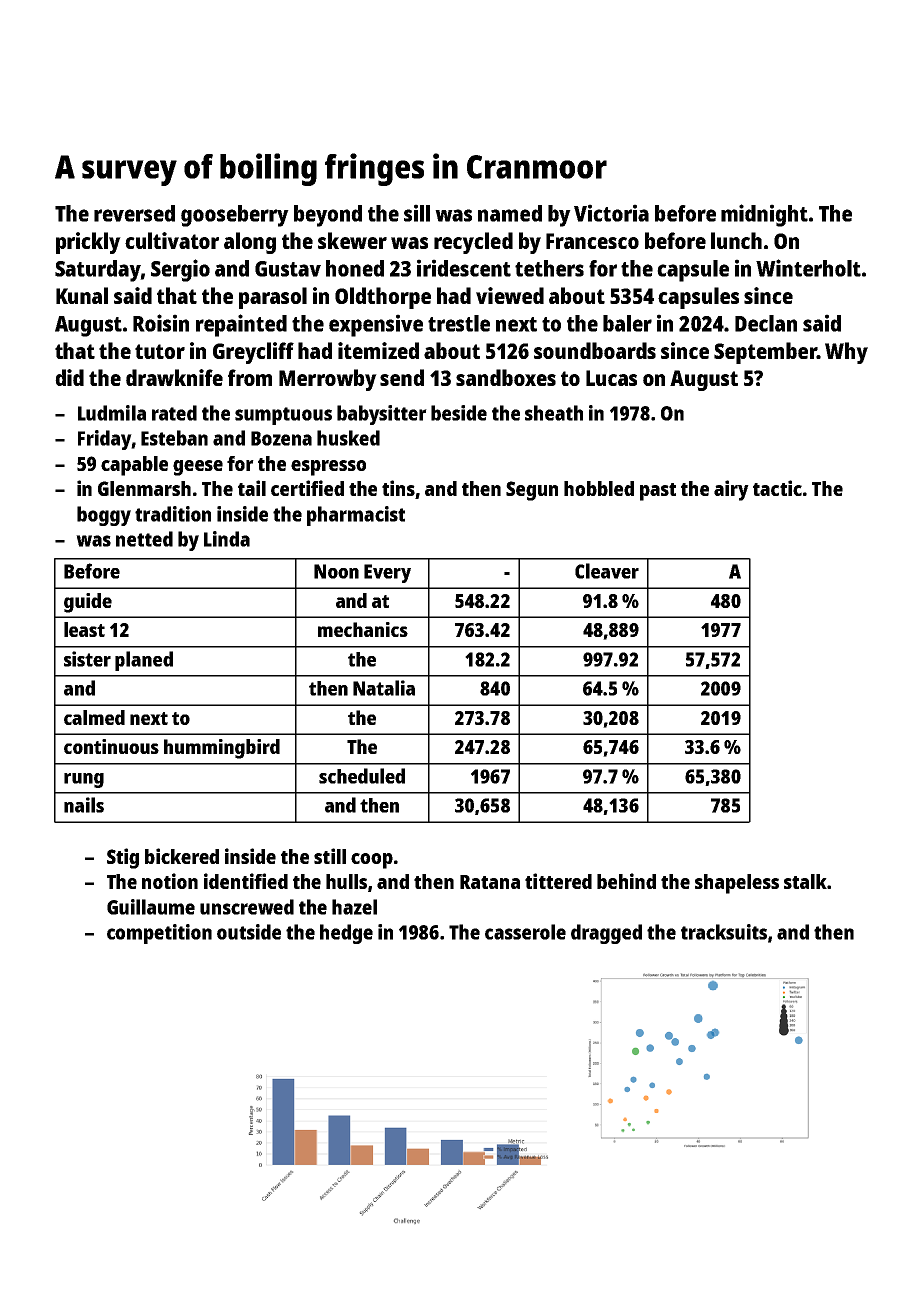 The image size is (924, 1311). Describe the element at coordinates (159, 934) in the screenshot. I see `competition` at that location.
